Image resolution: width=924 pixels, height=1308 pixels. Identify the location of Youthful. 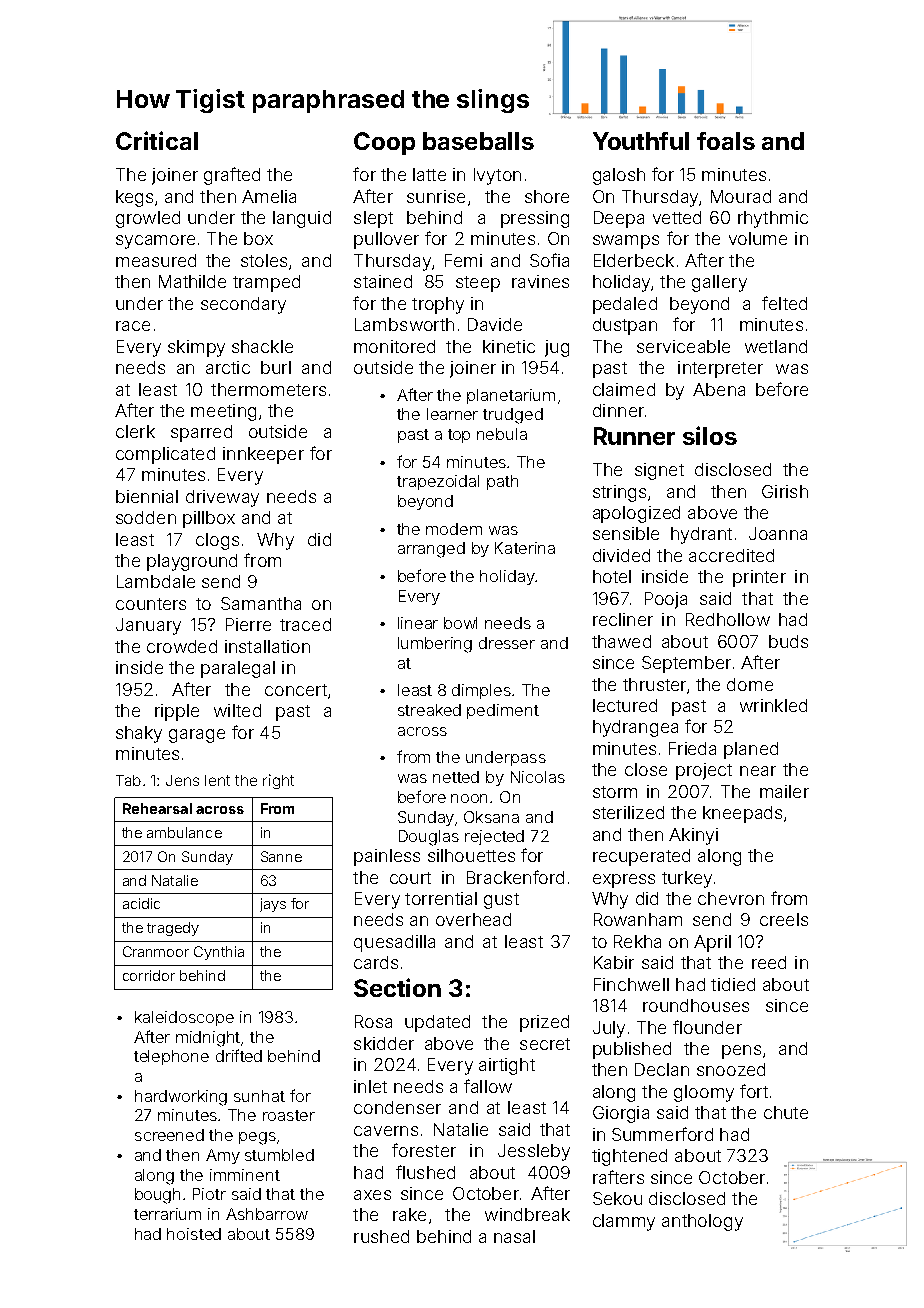
(641, 141).
